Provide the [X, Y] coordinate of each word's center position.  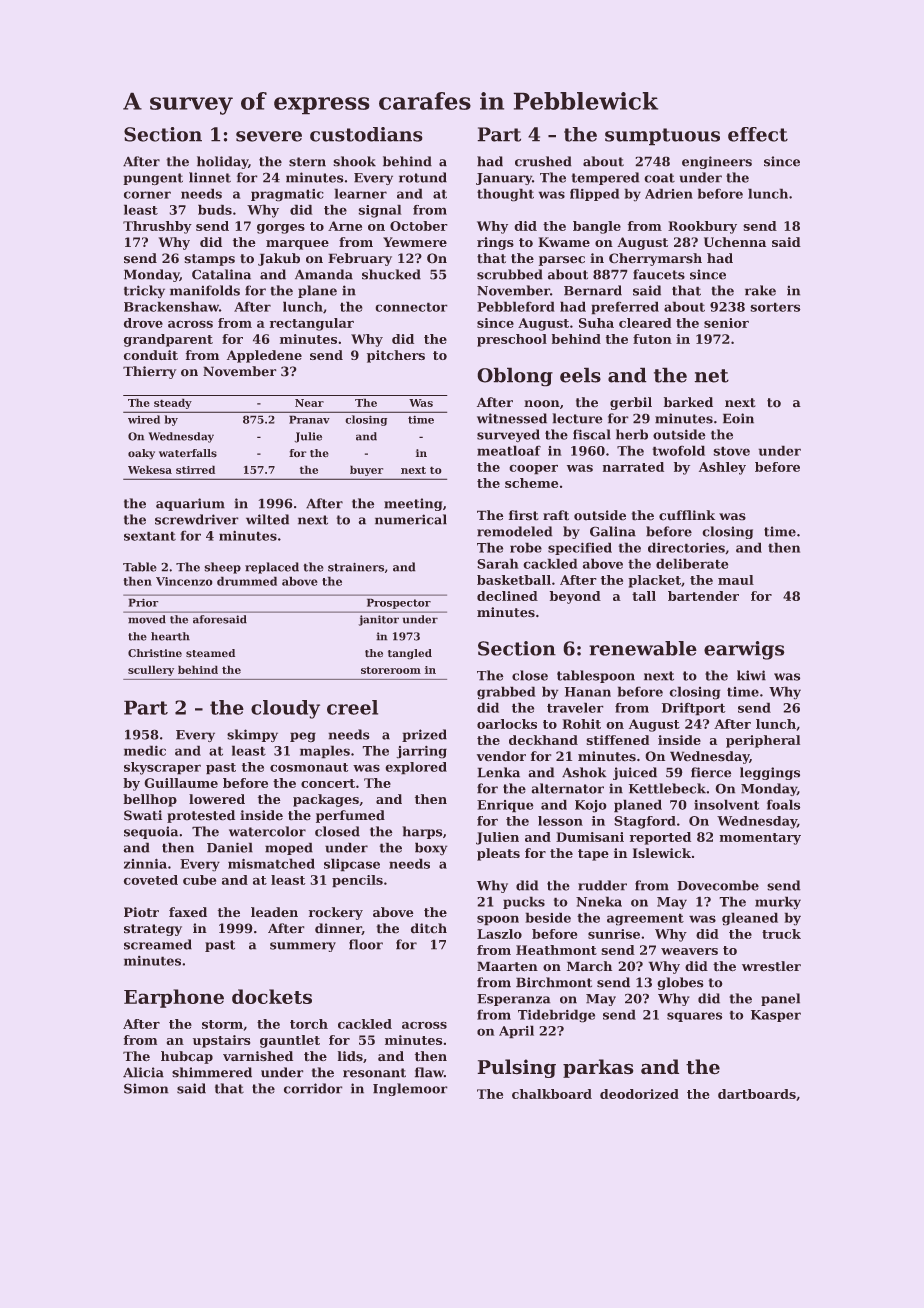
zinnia [145, 863]
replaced [272, 568]
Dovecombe [718, 885]
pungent [153, 179]
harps [422, 832]
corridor [313, 1088]
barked [688, 402]
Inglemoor [410, 1089]
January [504, 179]
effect [758, 134]
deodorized [639, 1094]
